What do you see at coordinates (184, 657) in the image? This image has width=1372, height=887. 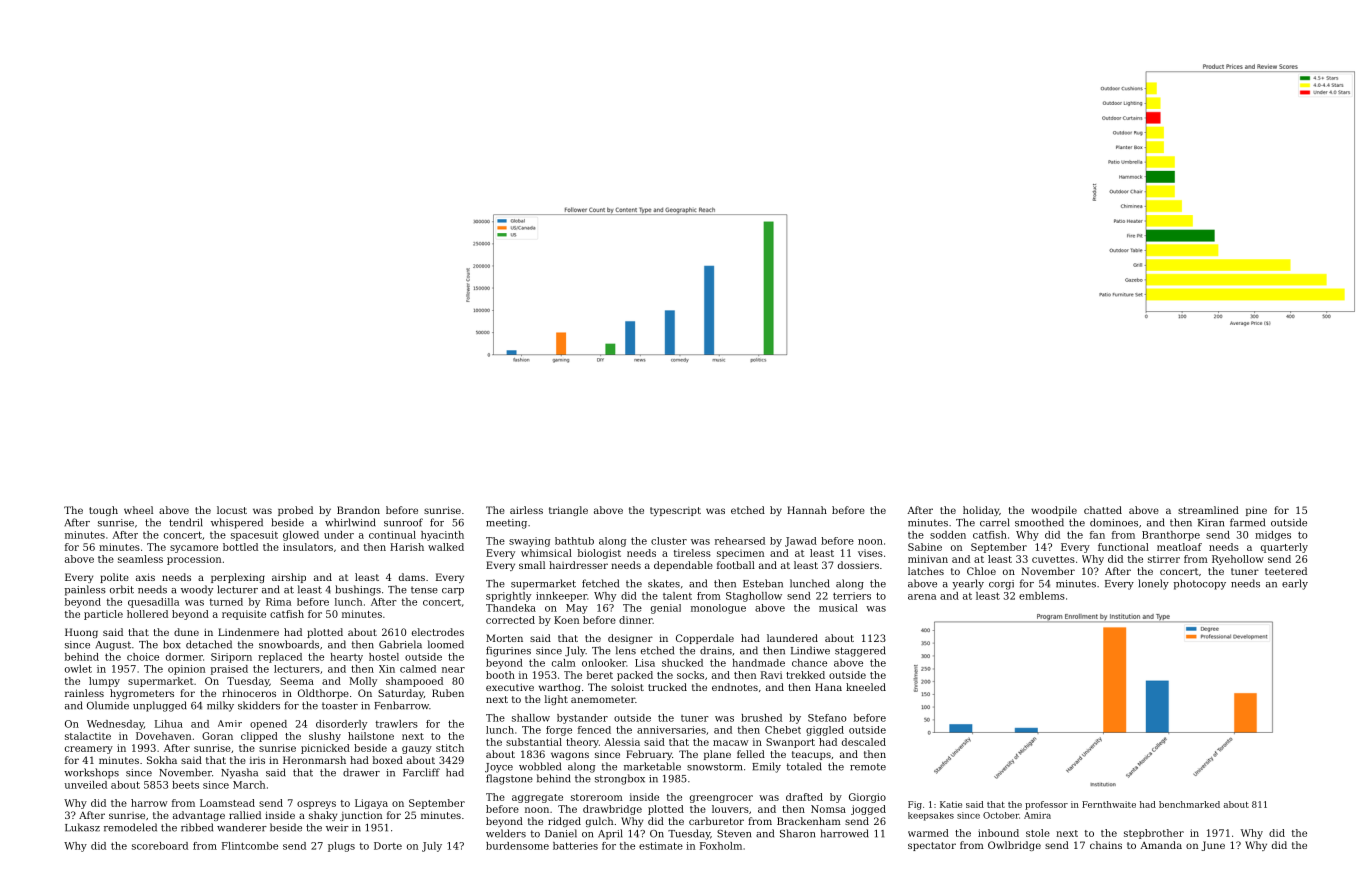 I see `dormer` at bounding box center [184, 657].
